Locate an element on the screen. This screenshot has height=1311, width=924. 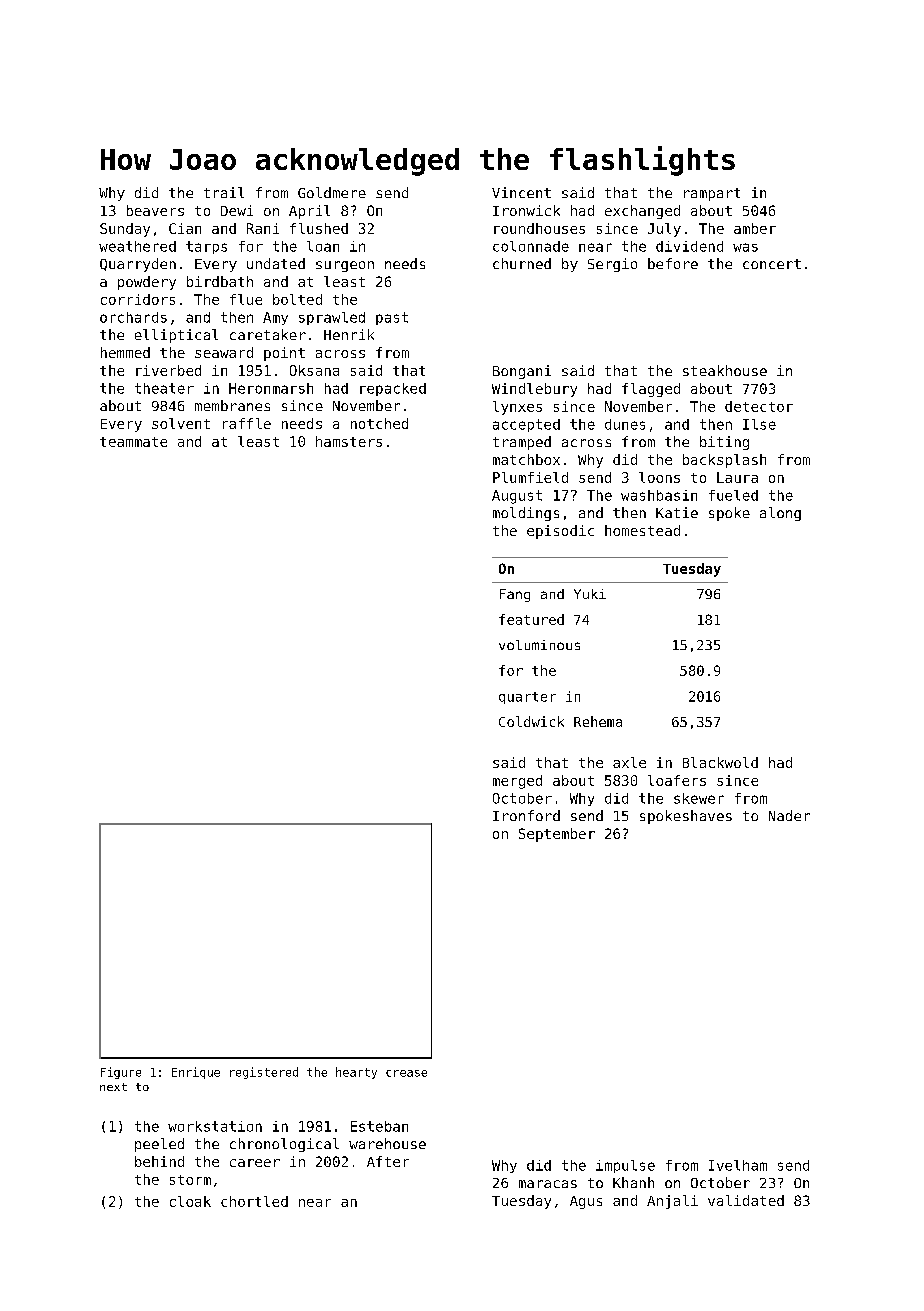
matchbox is located at coordinates (526, 459).
